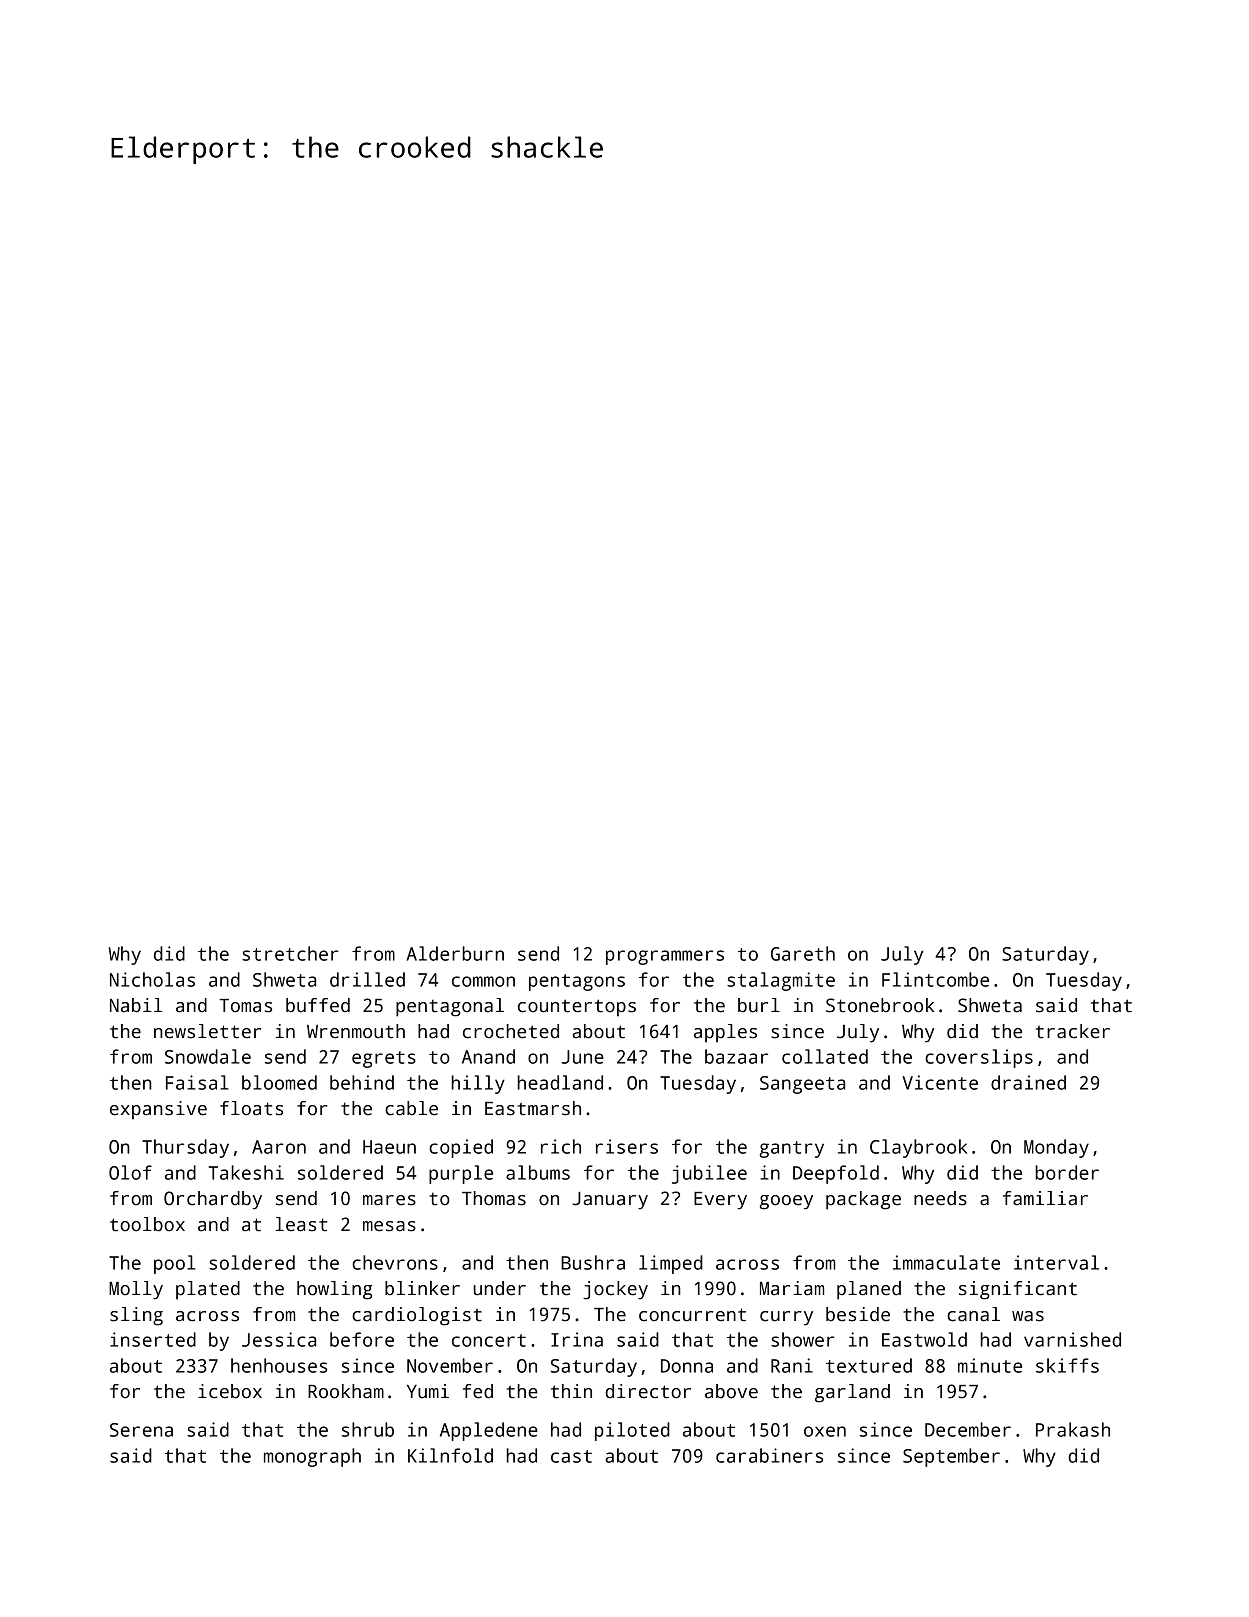 The image size is (1249, 1617). What do you see at coordinates (803, 953) in the image?
I see `Gareth` at bounding box center [803, 953].
